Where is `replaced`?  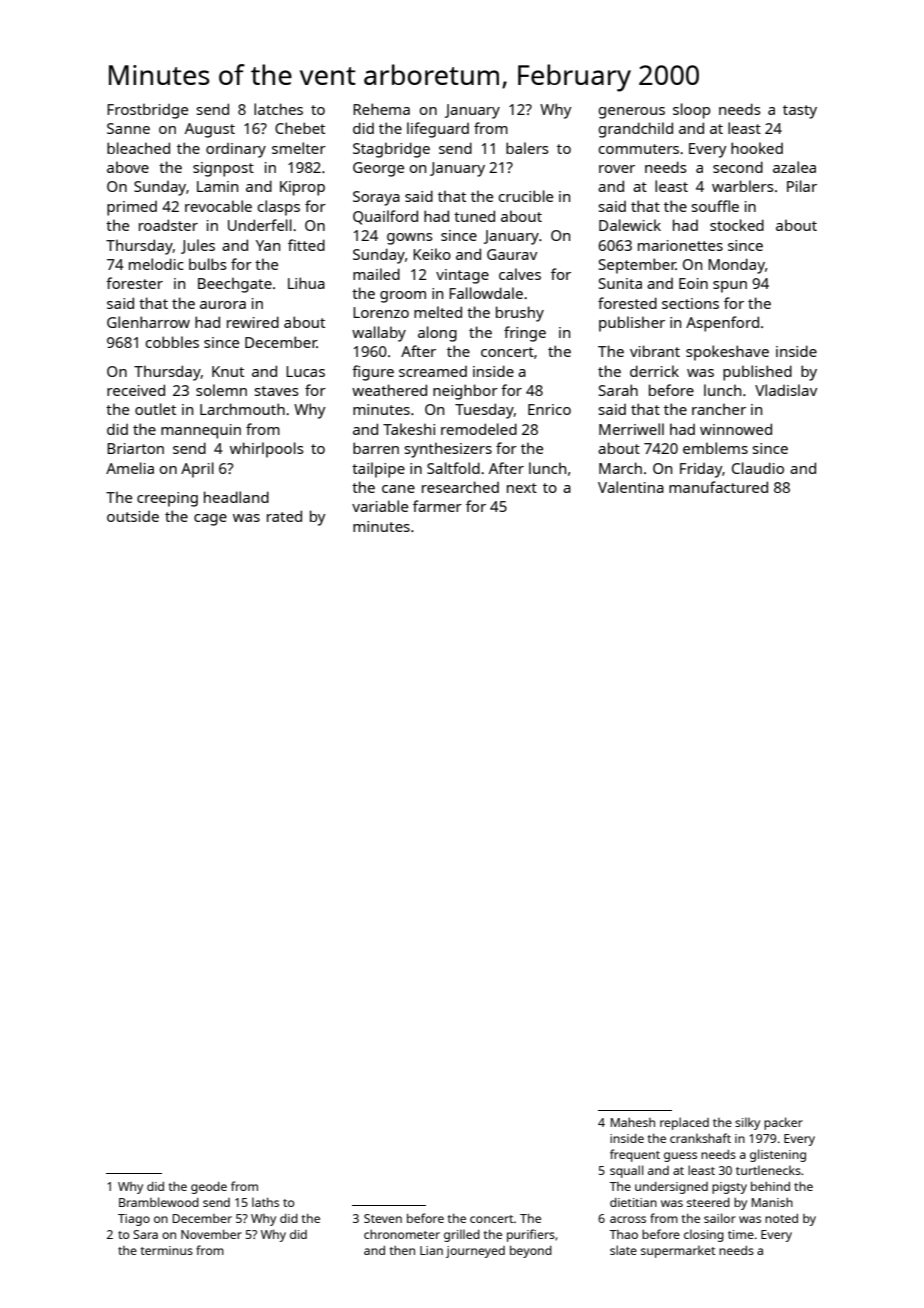 replaced is located at coordinates (684, 1123).
